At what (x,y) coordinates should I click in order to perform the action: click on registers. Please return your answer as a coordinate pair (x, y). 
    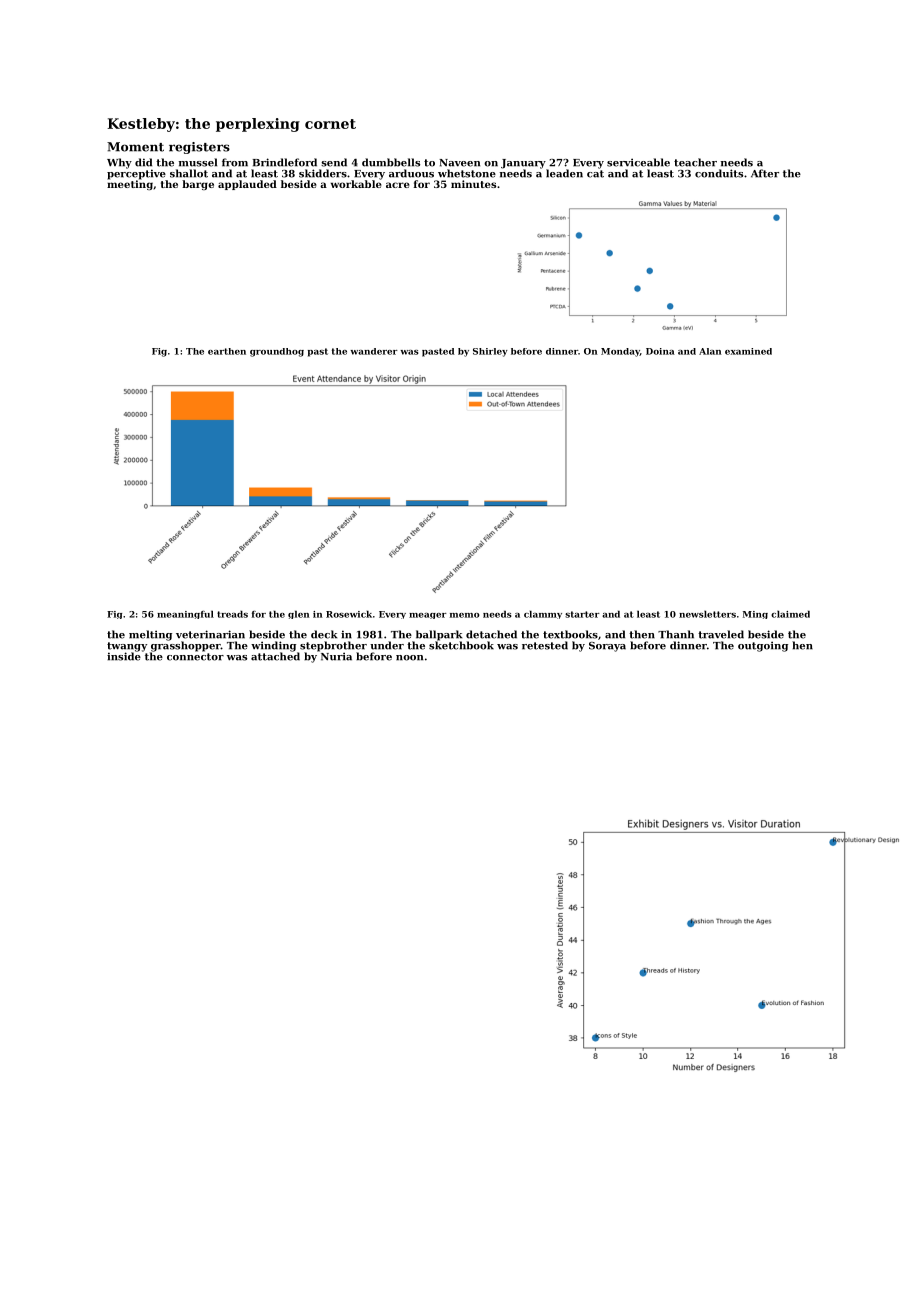
    Looking at the image, I should click on (199, 148).
